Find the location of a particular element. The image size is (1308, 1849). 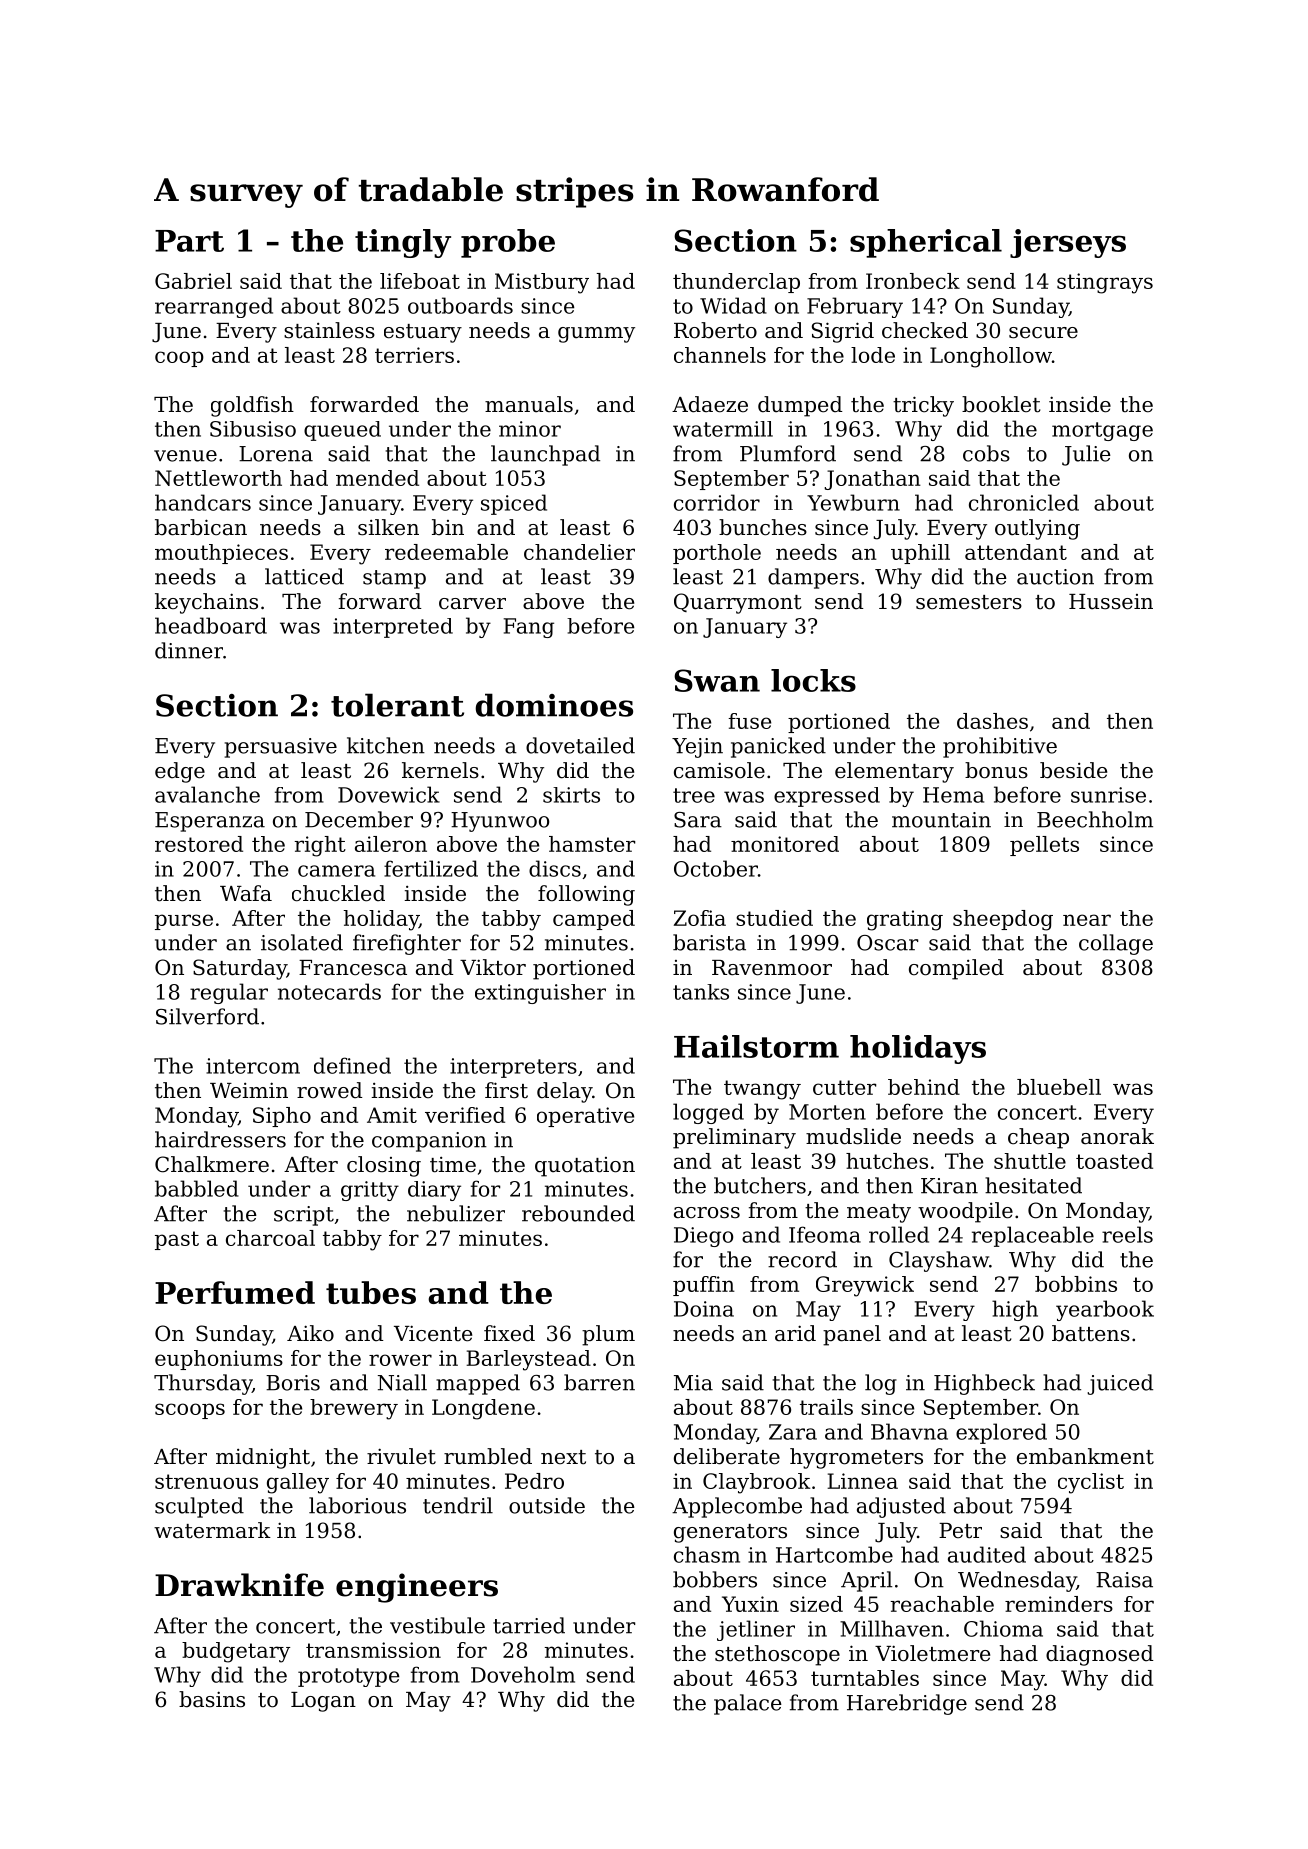

tingly is located at coordinates (403, 243).
